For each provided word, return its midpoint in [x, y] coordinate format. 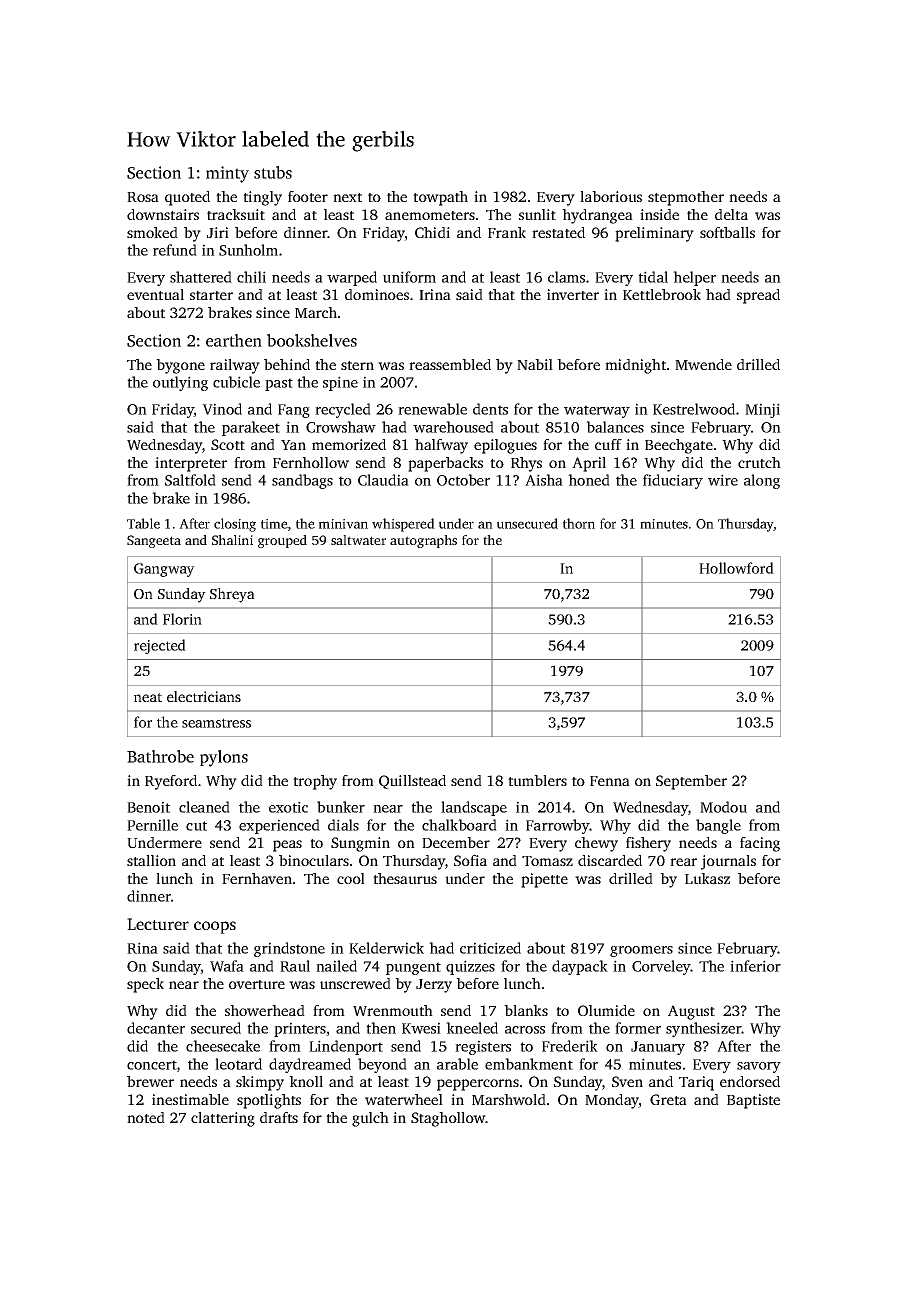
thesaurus [405, 878]
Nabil [535, 364]
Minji [762, 410]
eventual [155, 294]
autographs [423, 541]
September [691, 782]
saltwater [358, 540]
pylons [224, 758]
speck [145, 985]
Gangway [164, 570]
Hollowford [736, 568]
